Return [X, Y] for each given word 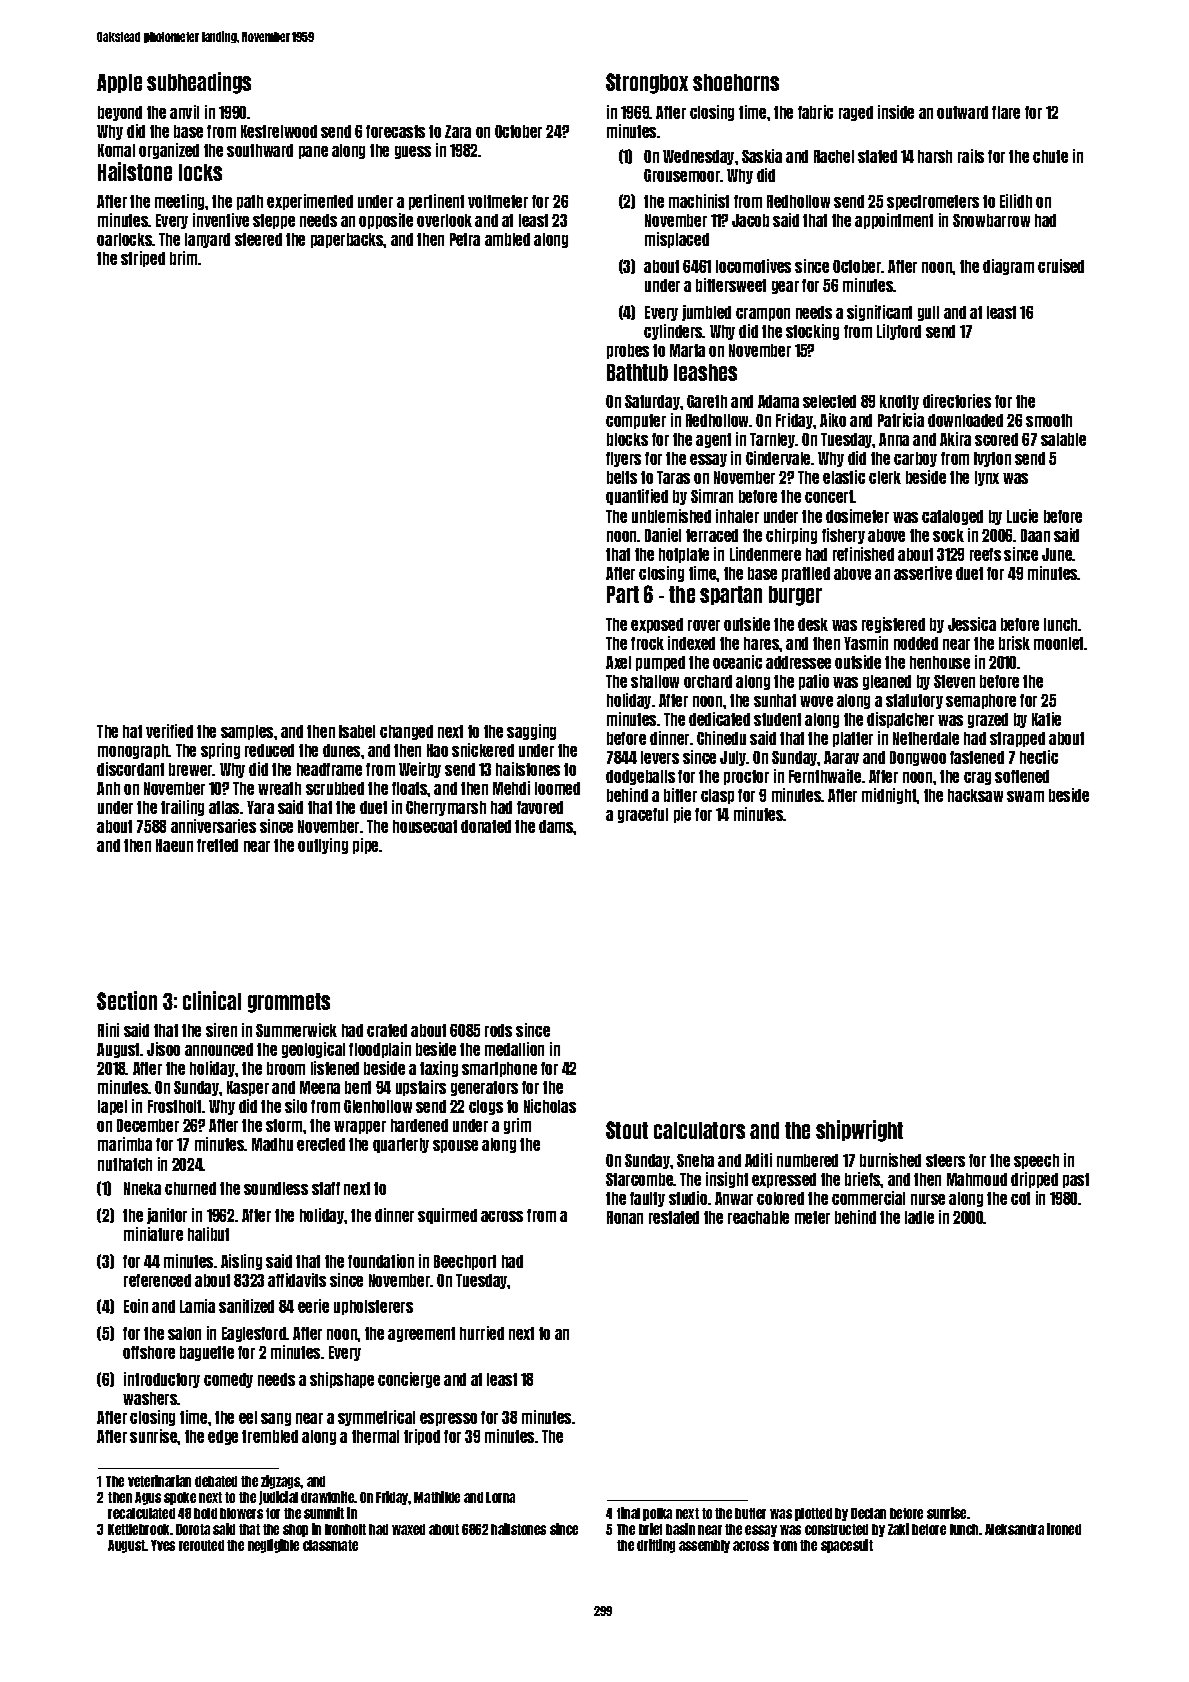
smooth [1049, 420]
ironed [1064, 1529]
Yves [163, 1545]
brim [183, 258]
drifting [656, 1546]
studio [688, 1198]
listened [335, 1068]
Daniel [663, 535]
